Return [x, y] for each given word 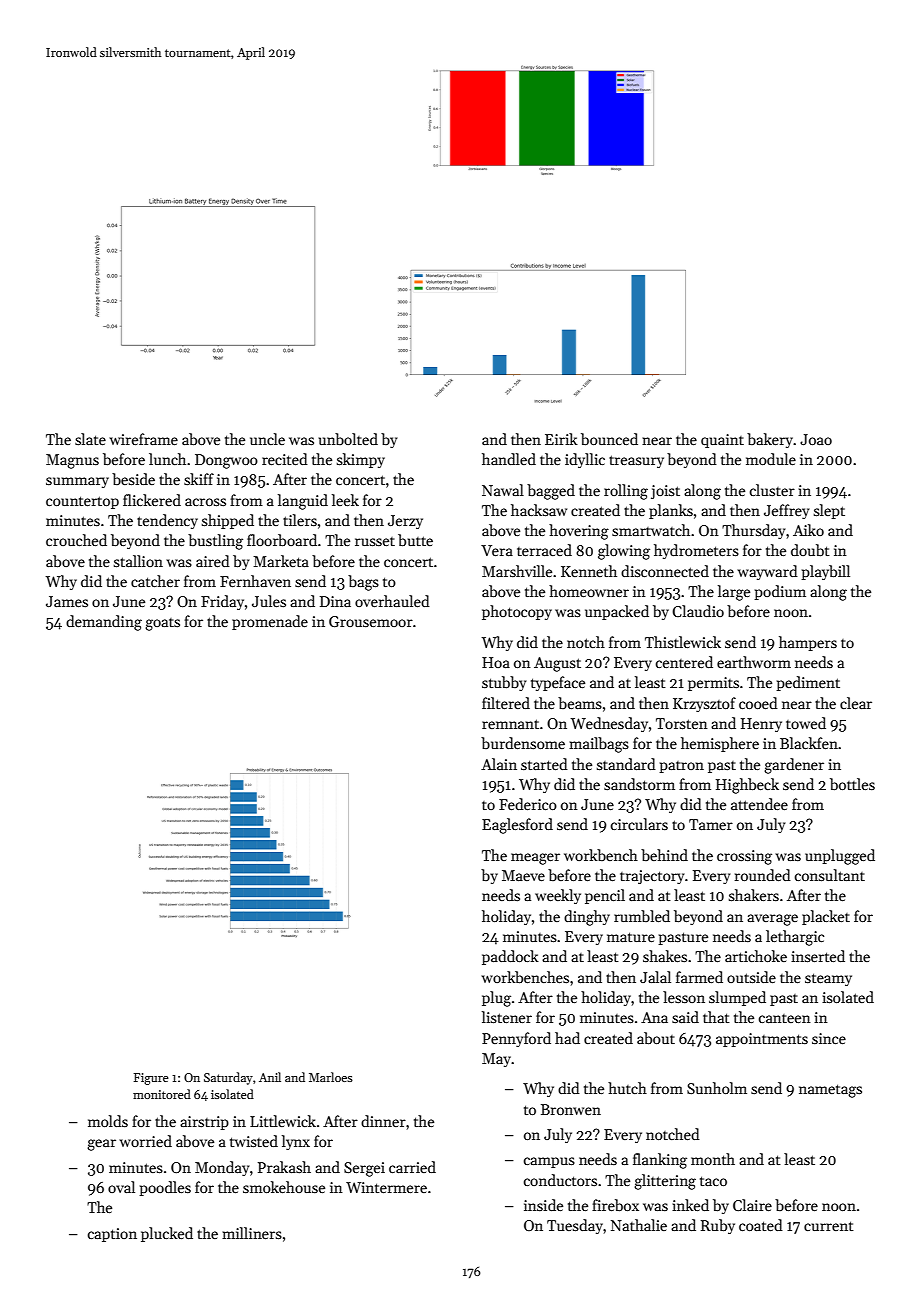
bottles [852, 784]
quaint [722, 441]
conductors [560, 1180]
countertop [82, 502]
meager [535, 859]
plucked [167, 1234]
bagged [551, 492]
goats [162, 624]
